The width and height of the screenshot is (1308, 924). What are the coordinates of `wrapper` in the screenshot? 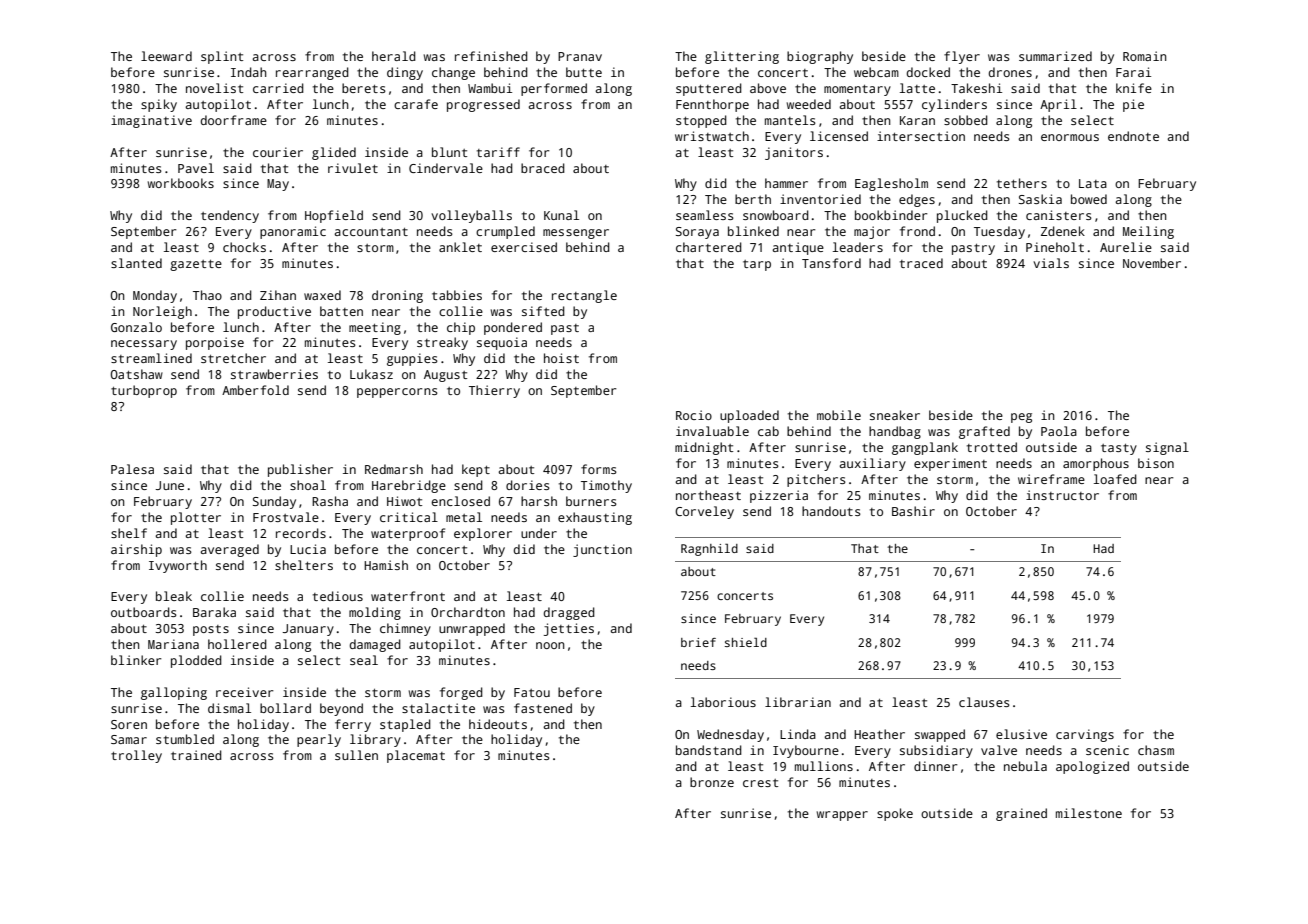 It's located at (842, 816).
